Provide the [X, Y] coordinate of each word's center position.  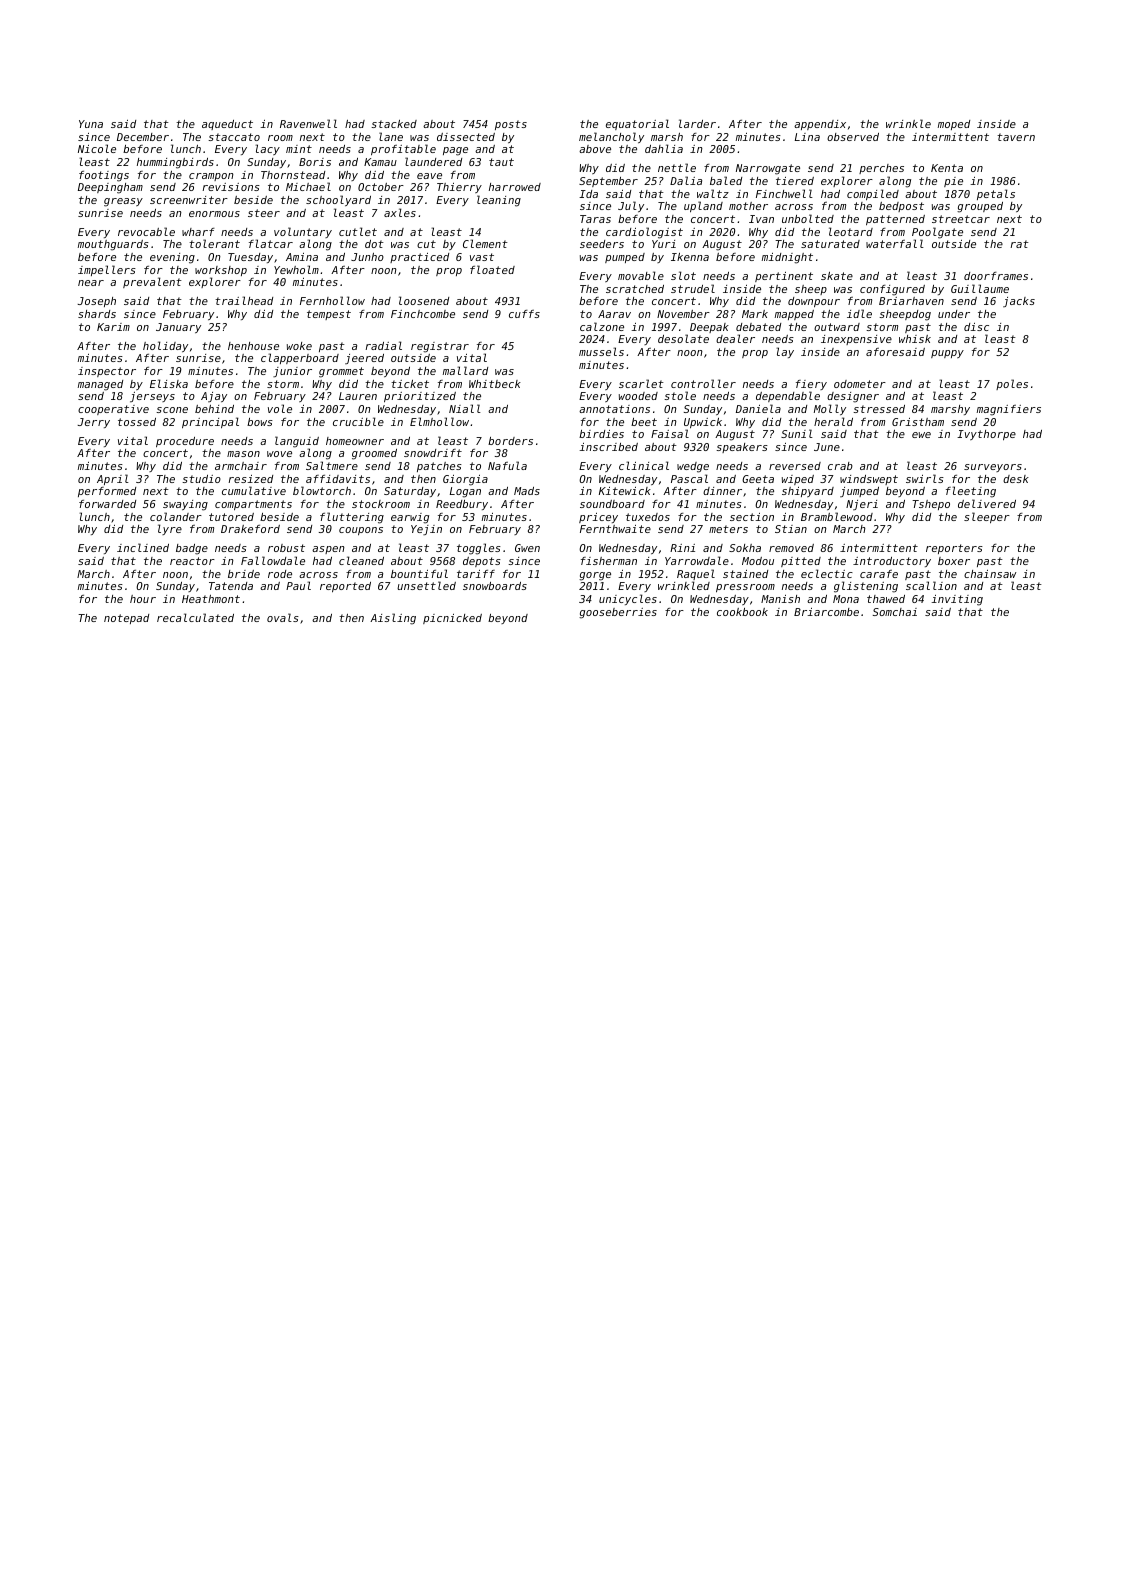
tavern [1016, 137]
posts [511, 125]
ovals [283, 617]
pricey [598, 518]
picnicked [452, 619]
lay [785, 352]
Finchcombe [423, 314]
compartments [253, 505]
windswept [869, 480]
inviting [957, 600]
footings [104, 176]
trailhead [244, 300]
